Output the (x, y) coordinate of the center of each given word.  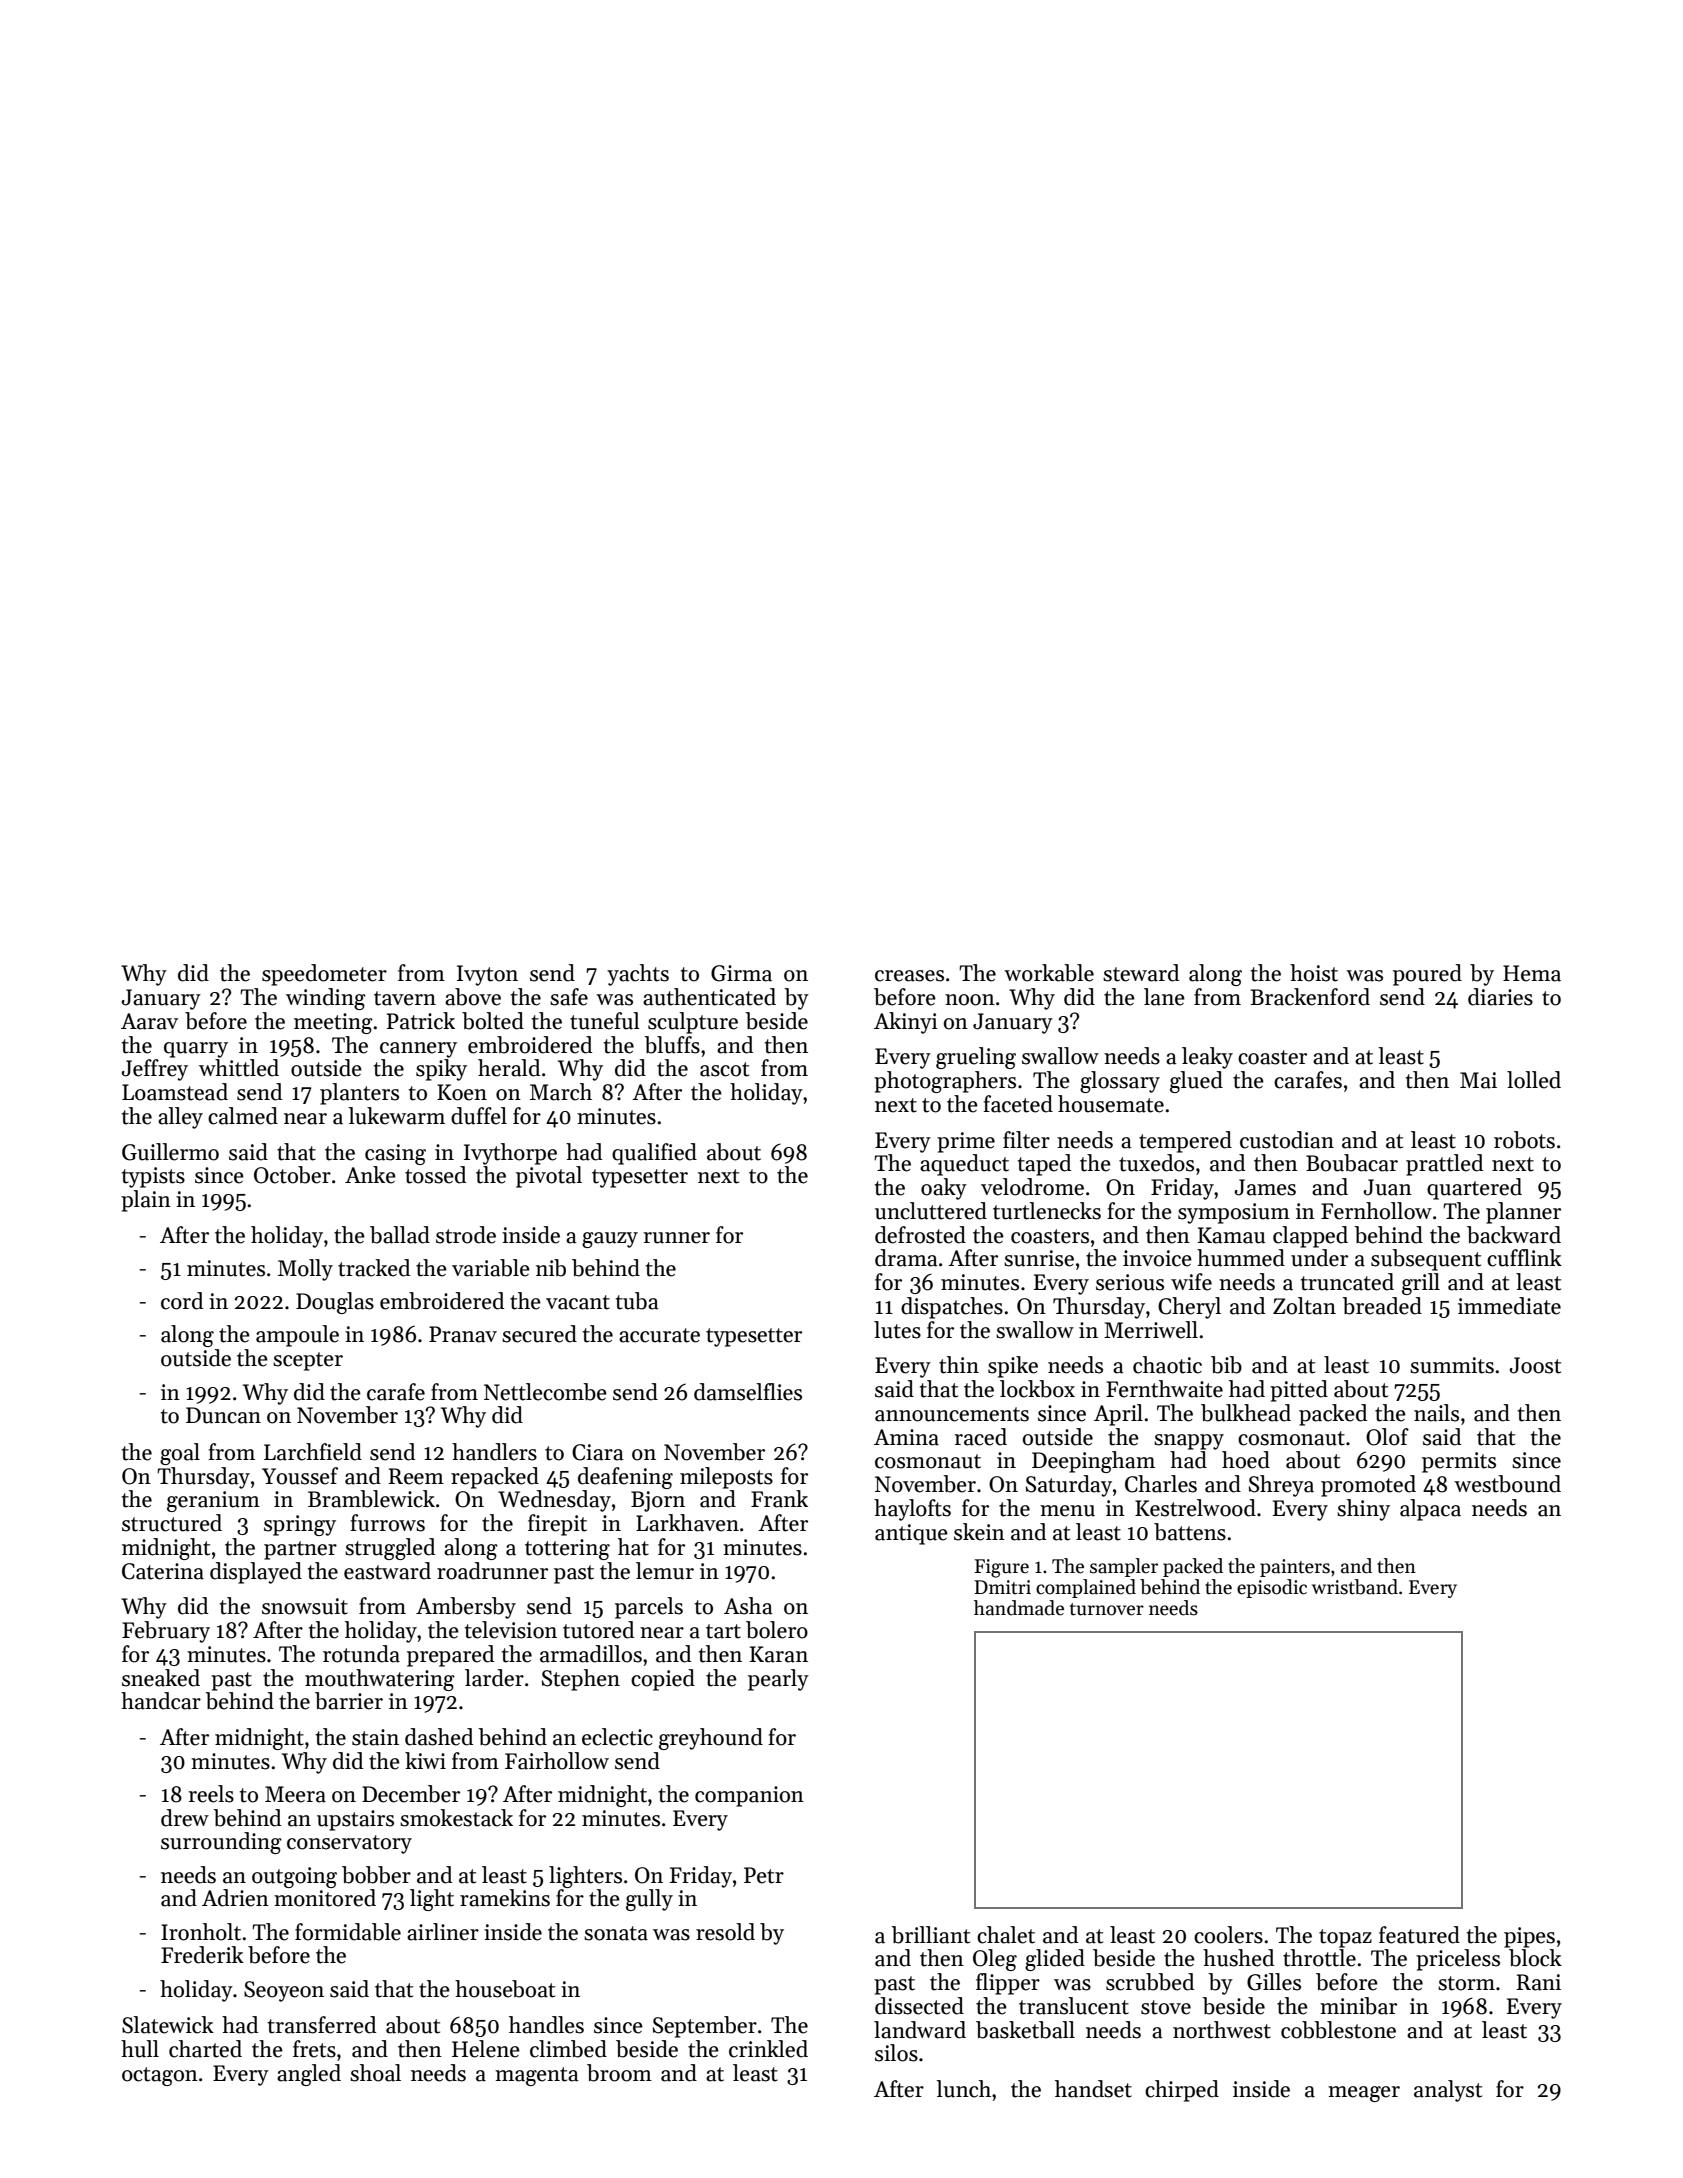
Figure (1001, 1568)
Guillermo (170, 1152)
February (166, 1632)
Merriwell (1151, 1330)
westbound (1507, 1484)
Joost (1535, 1365)
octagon (160, 2076)
